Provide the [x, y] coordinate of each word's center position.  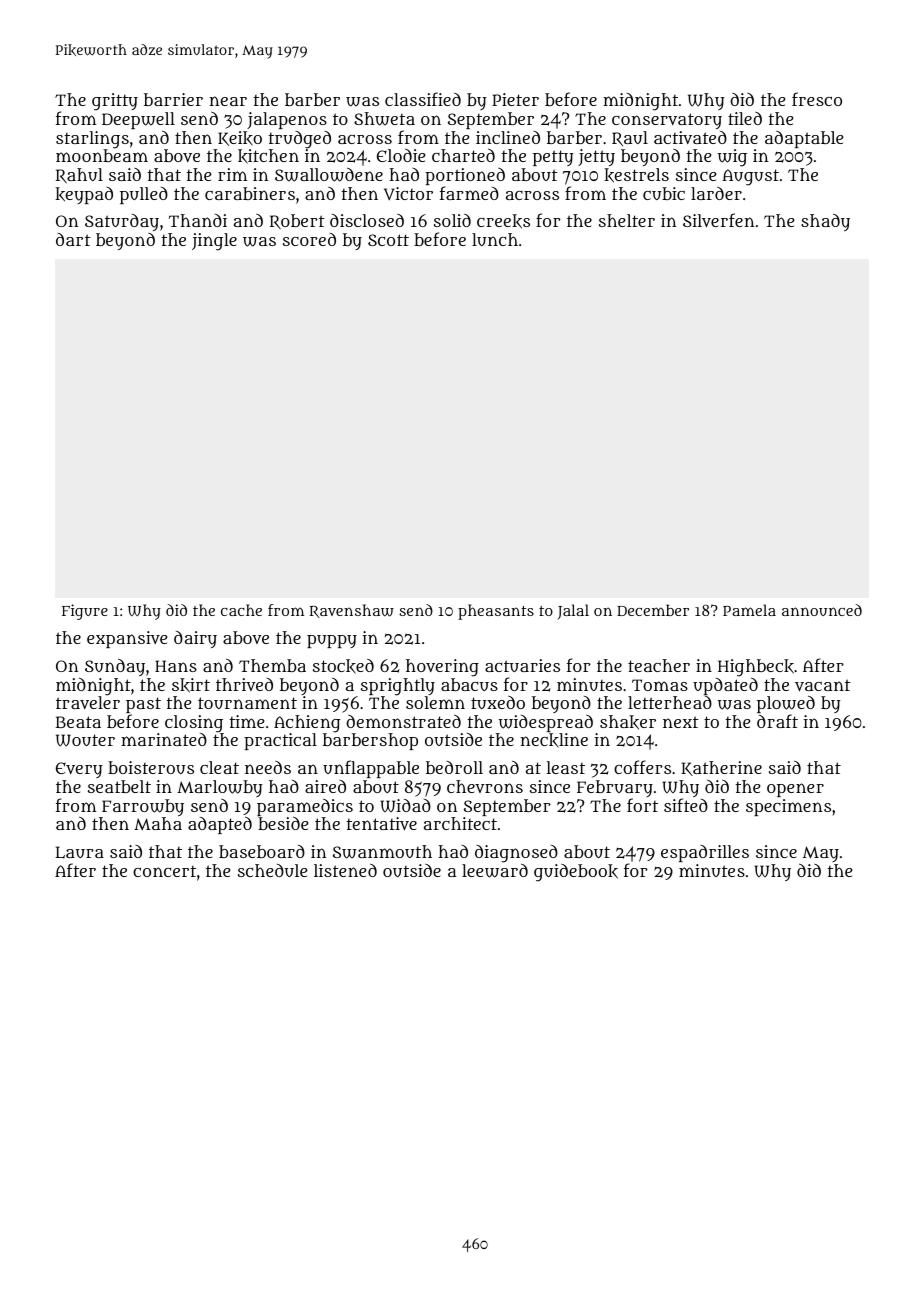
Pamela [749, 610]
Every [79, 770]
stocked [343, 666]
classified [423, 99]
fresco [817, 99]
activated [690, 137]
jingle [214, 242]
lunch [495, 239]
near [228, 101]
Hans [176, 666]
